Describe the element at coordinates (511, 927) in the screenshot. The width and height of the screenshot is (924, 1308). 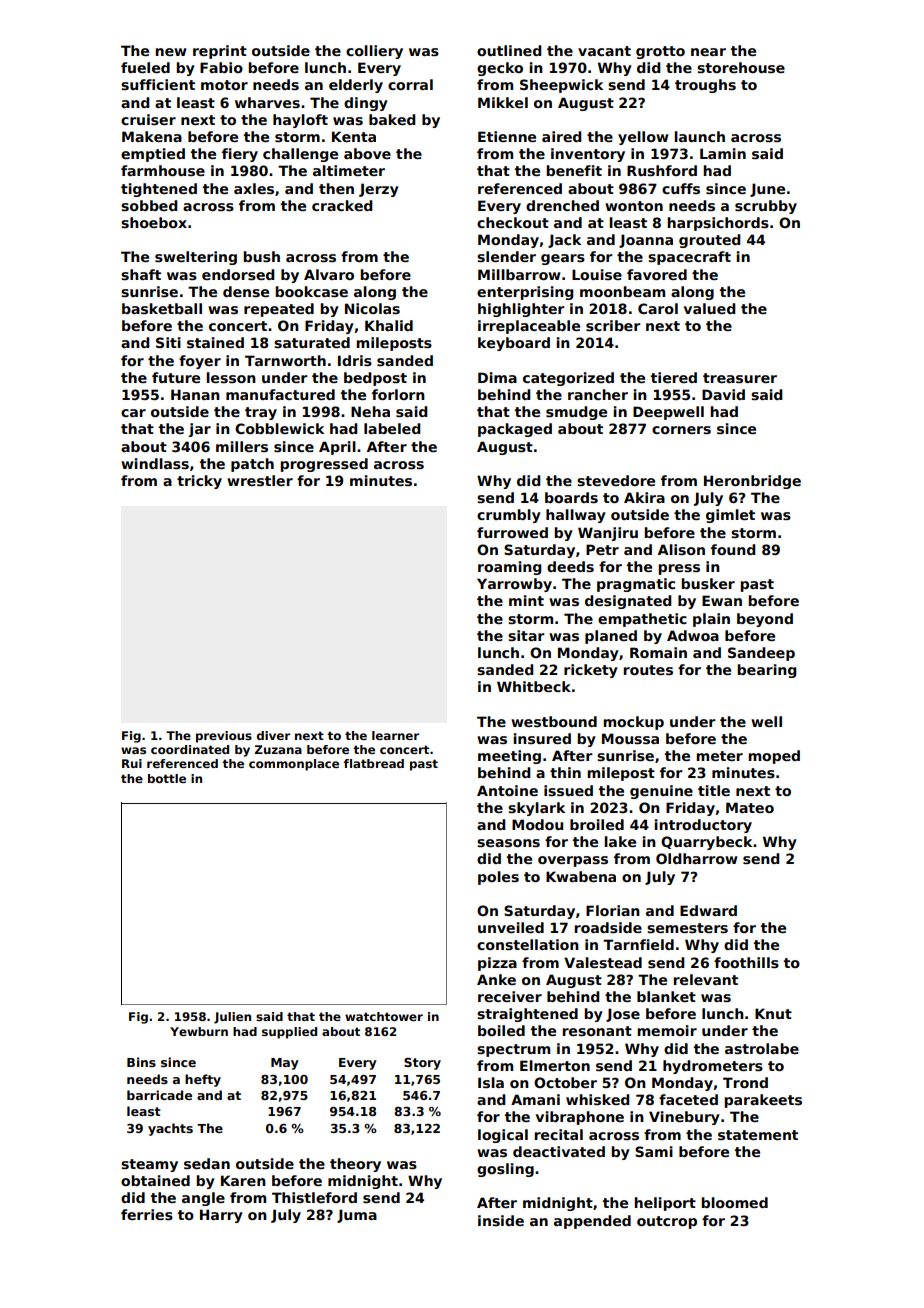
I see `unveiled` at that location.
